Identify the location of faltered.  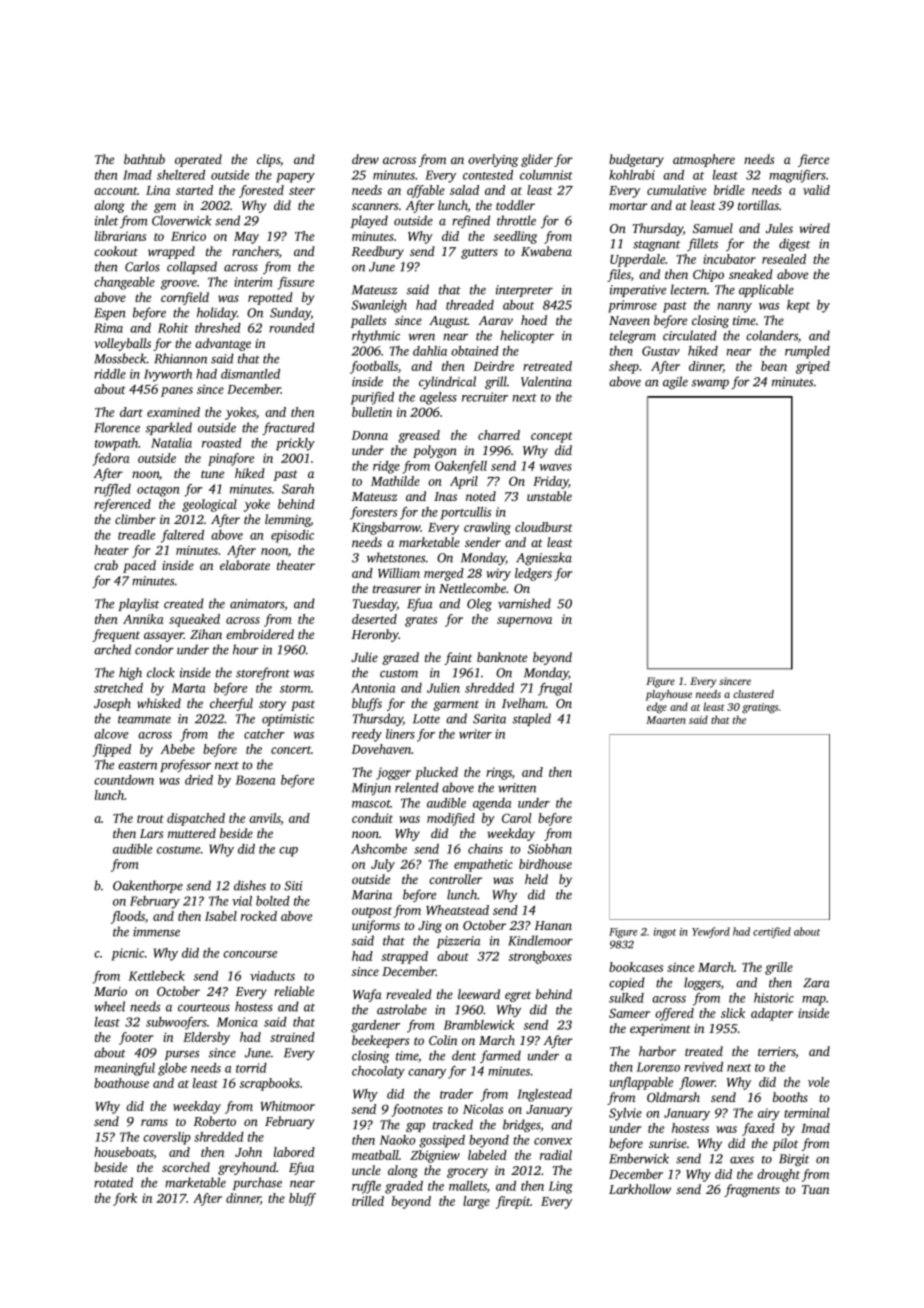
(182, 536).
